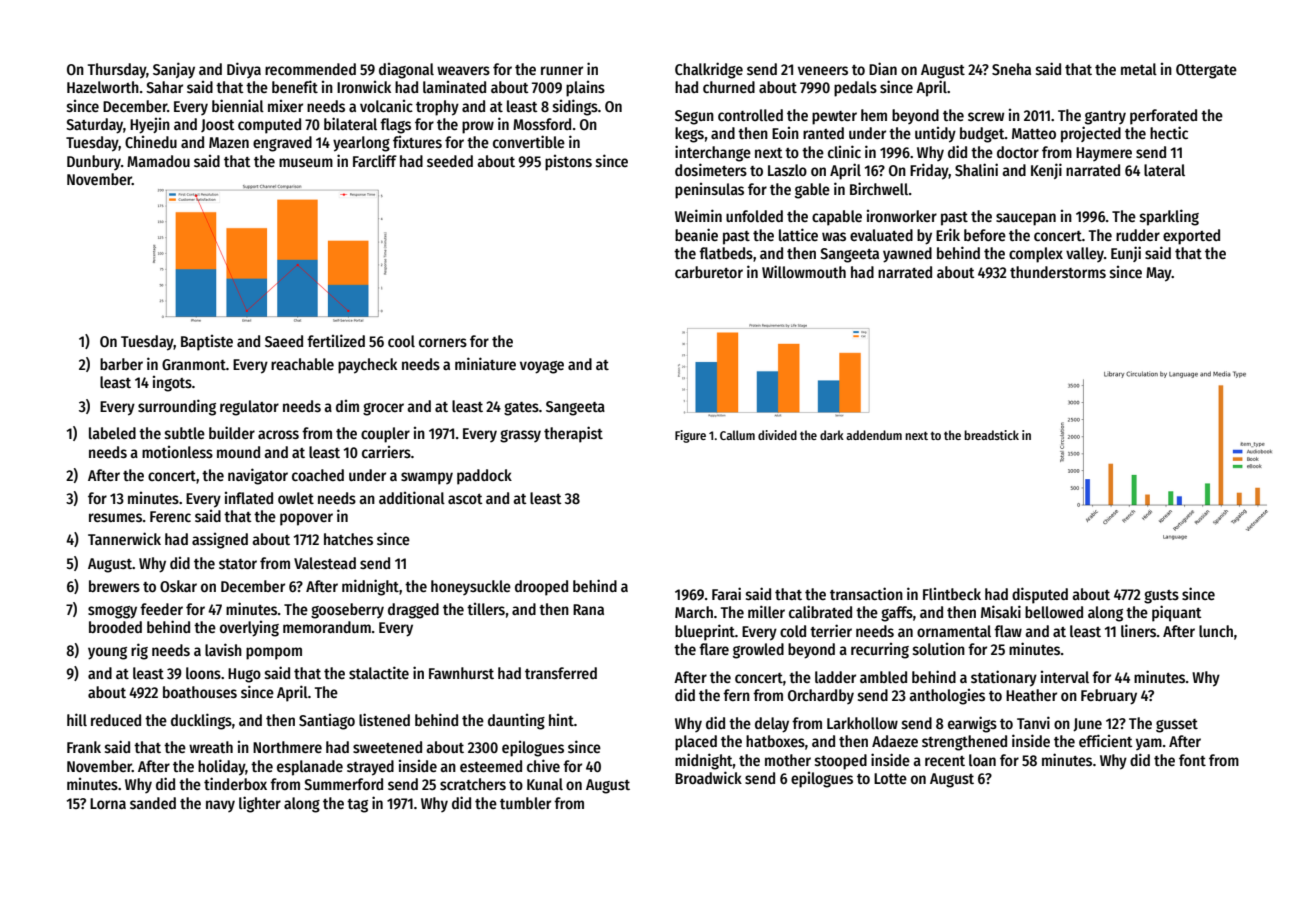  What do you see at coordinates (1026, 219) in the image?
I see `saucepan` at bounding box center [1026, 219].
